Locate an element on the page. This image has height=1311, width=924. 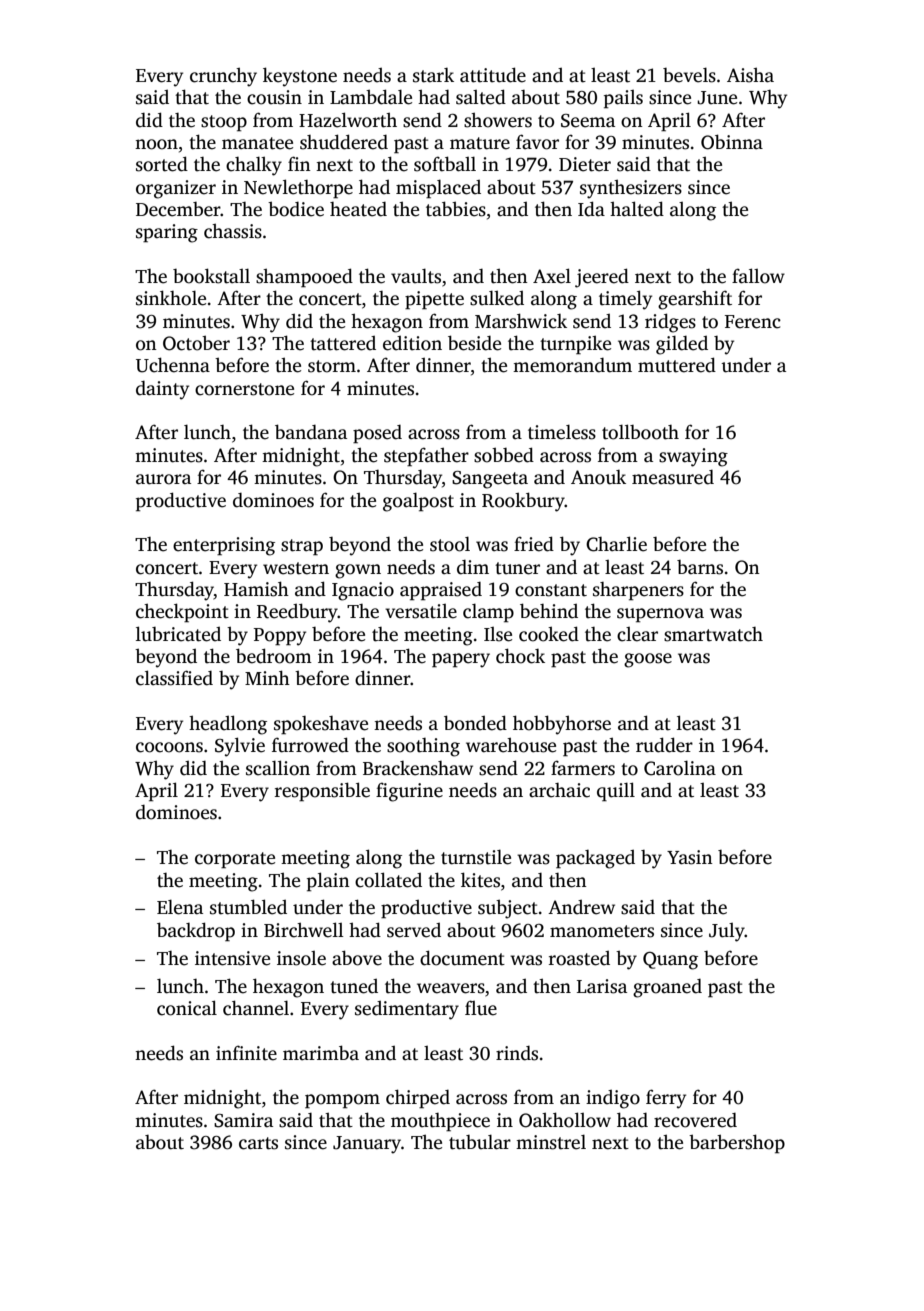
conical is located at coordinates (187, 1008).
